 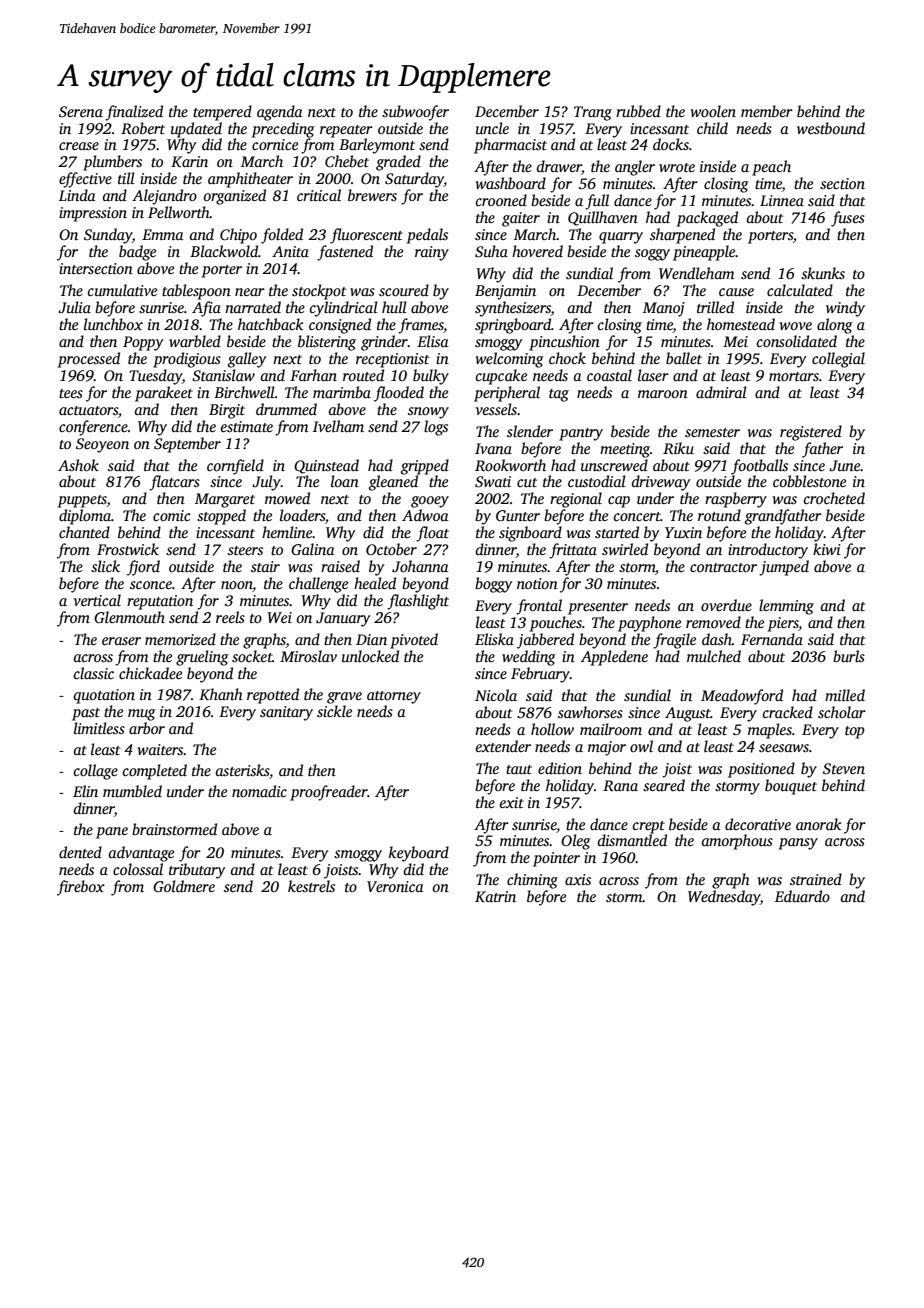 I want to click on past, so click(x=86, y=714).
